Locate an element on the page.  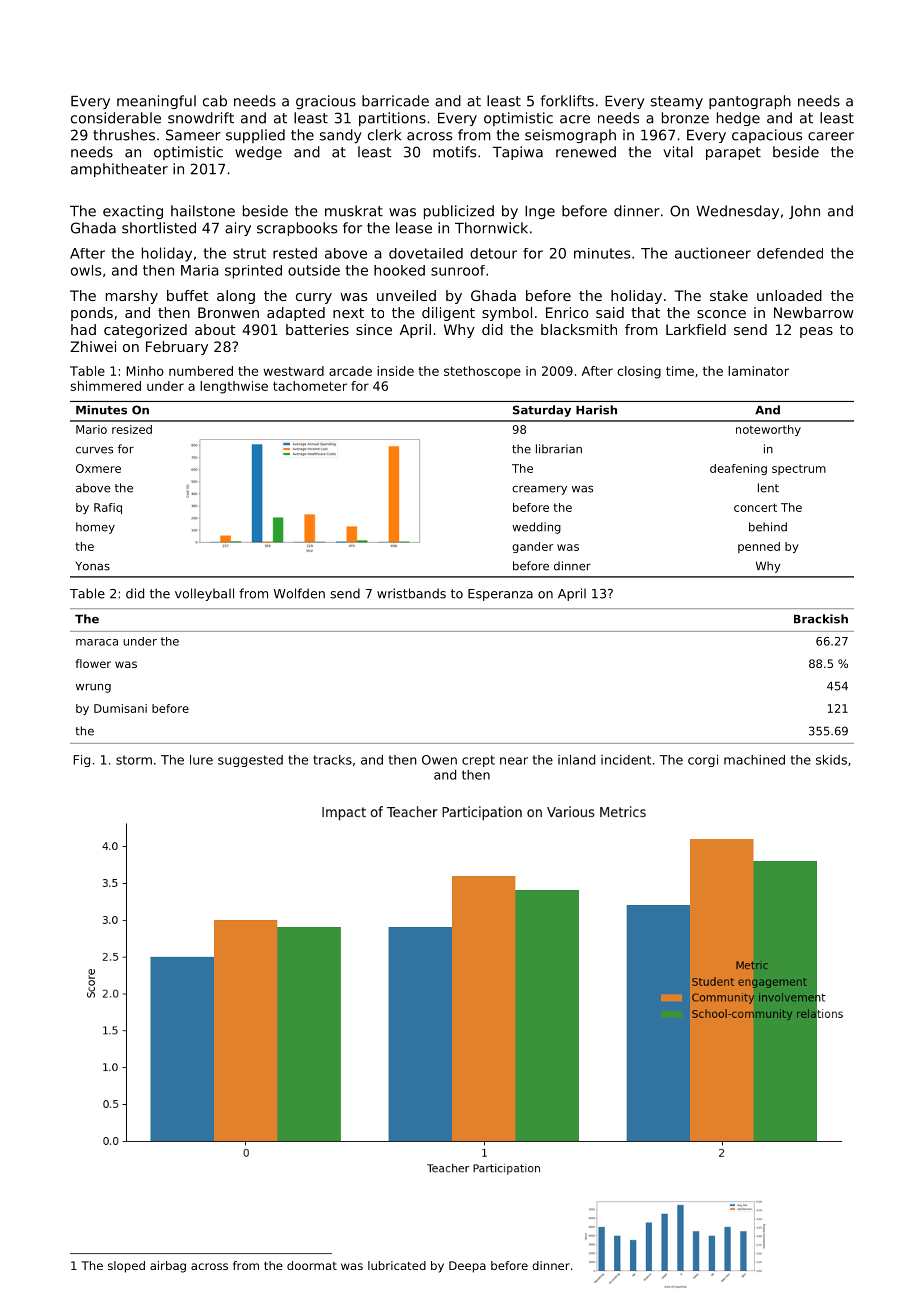
forklifts is located at coordinates (567, 101).
